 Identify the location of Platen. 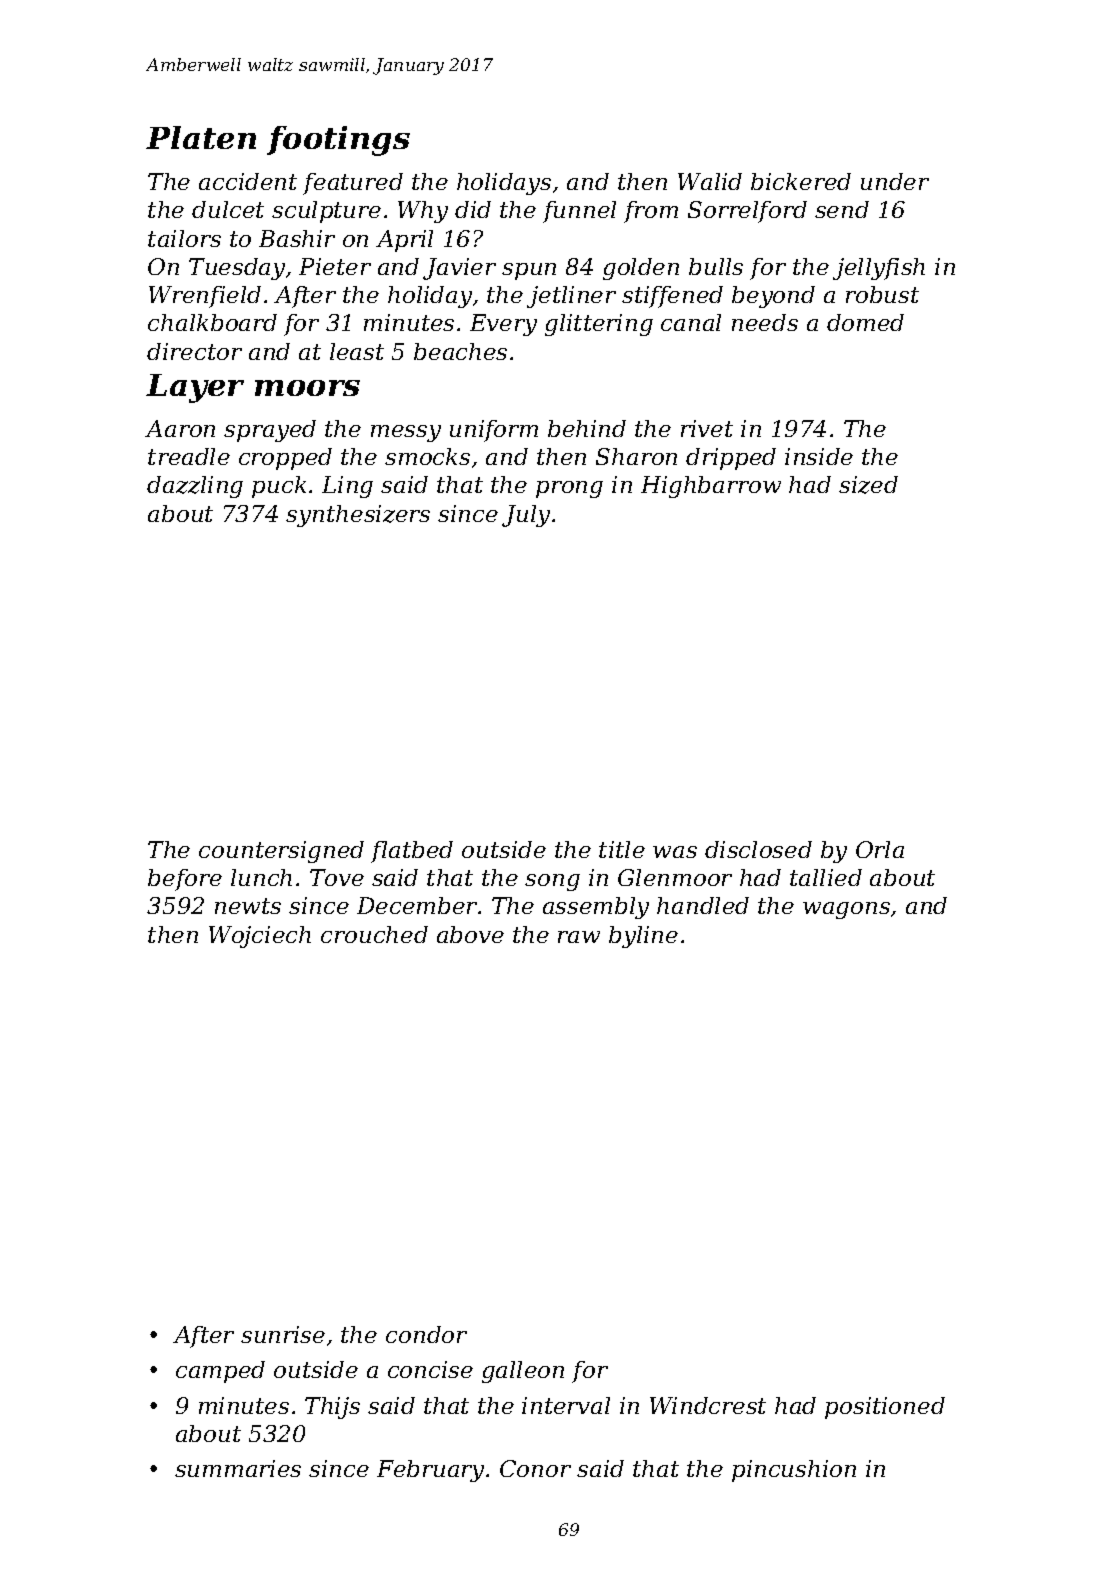
(201, 137).
